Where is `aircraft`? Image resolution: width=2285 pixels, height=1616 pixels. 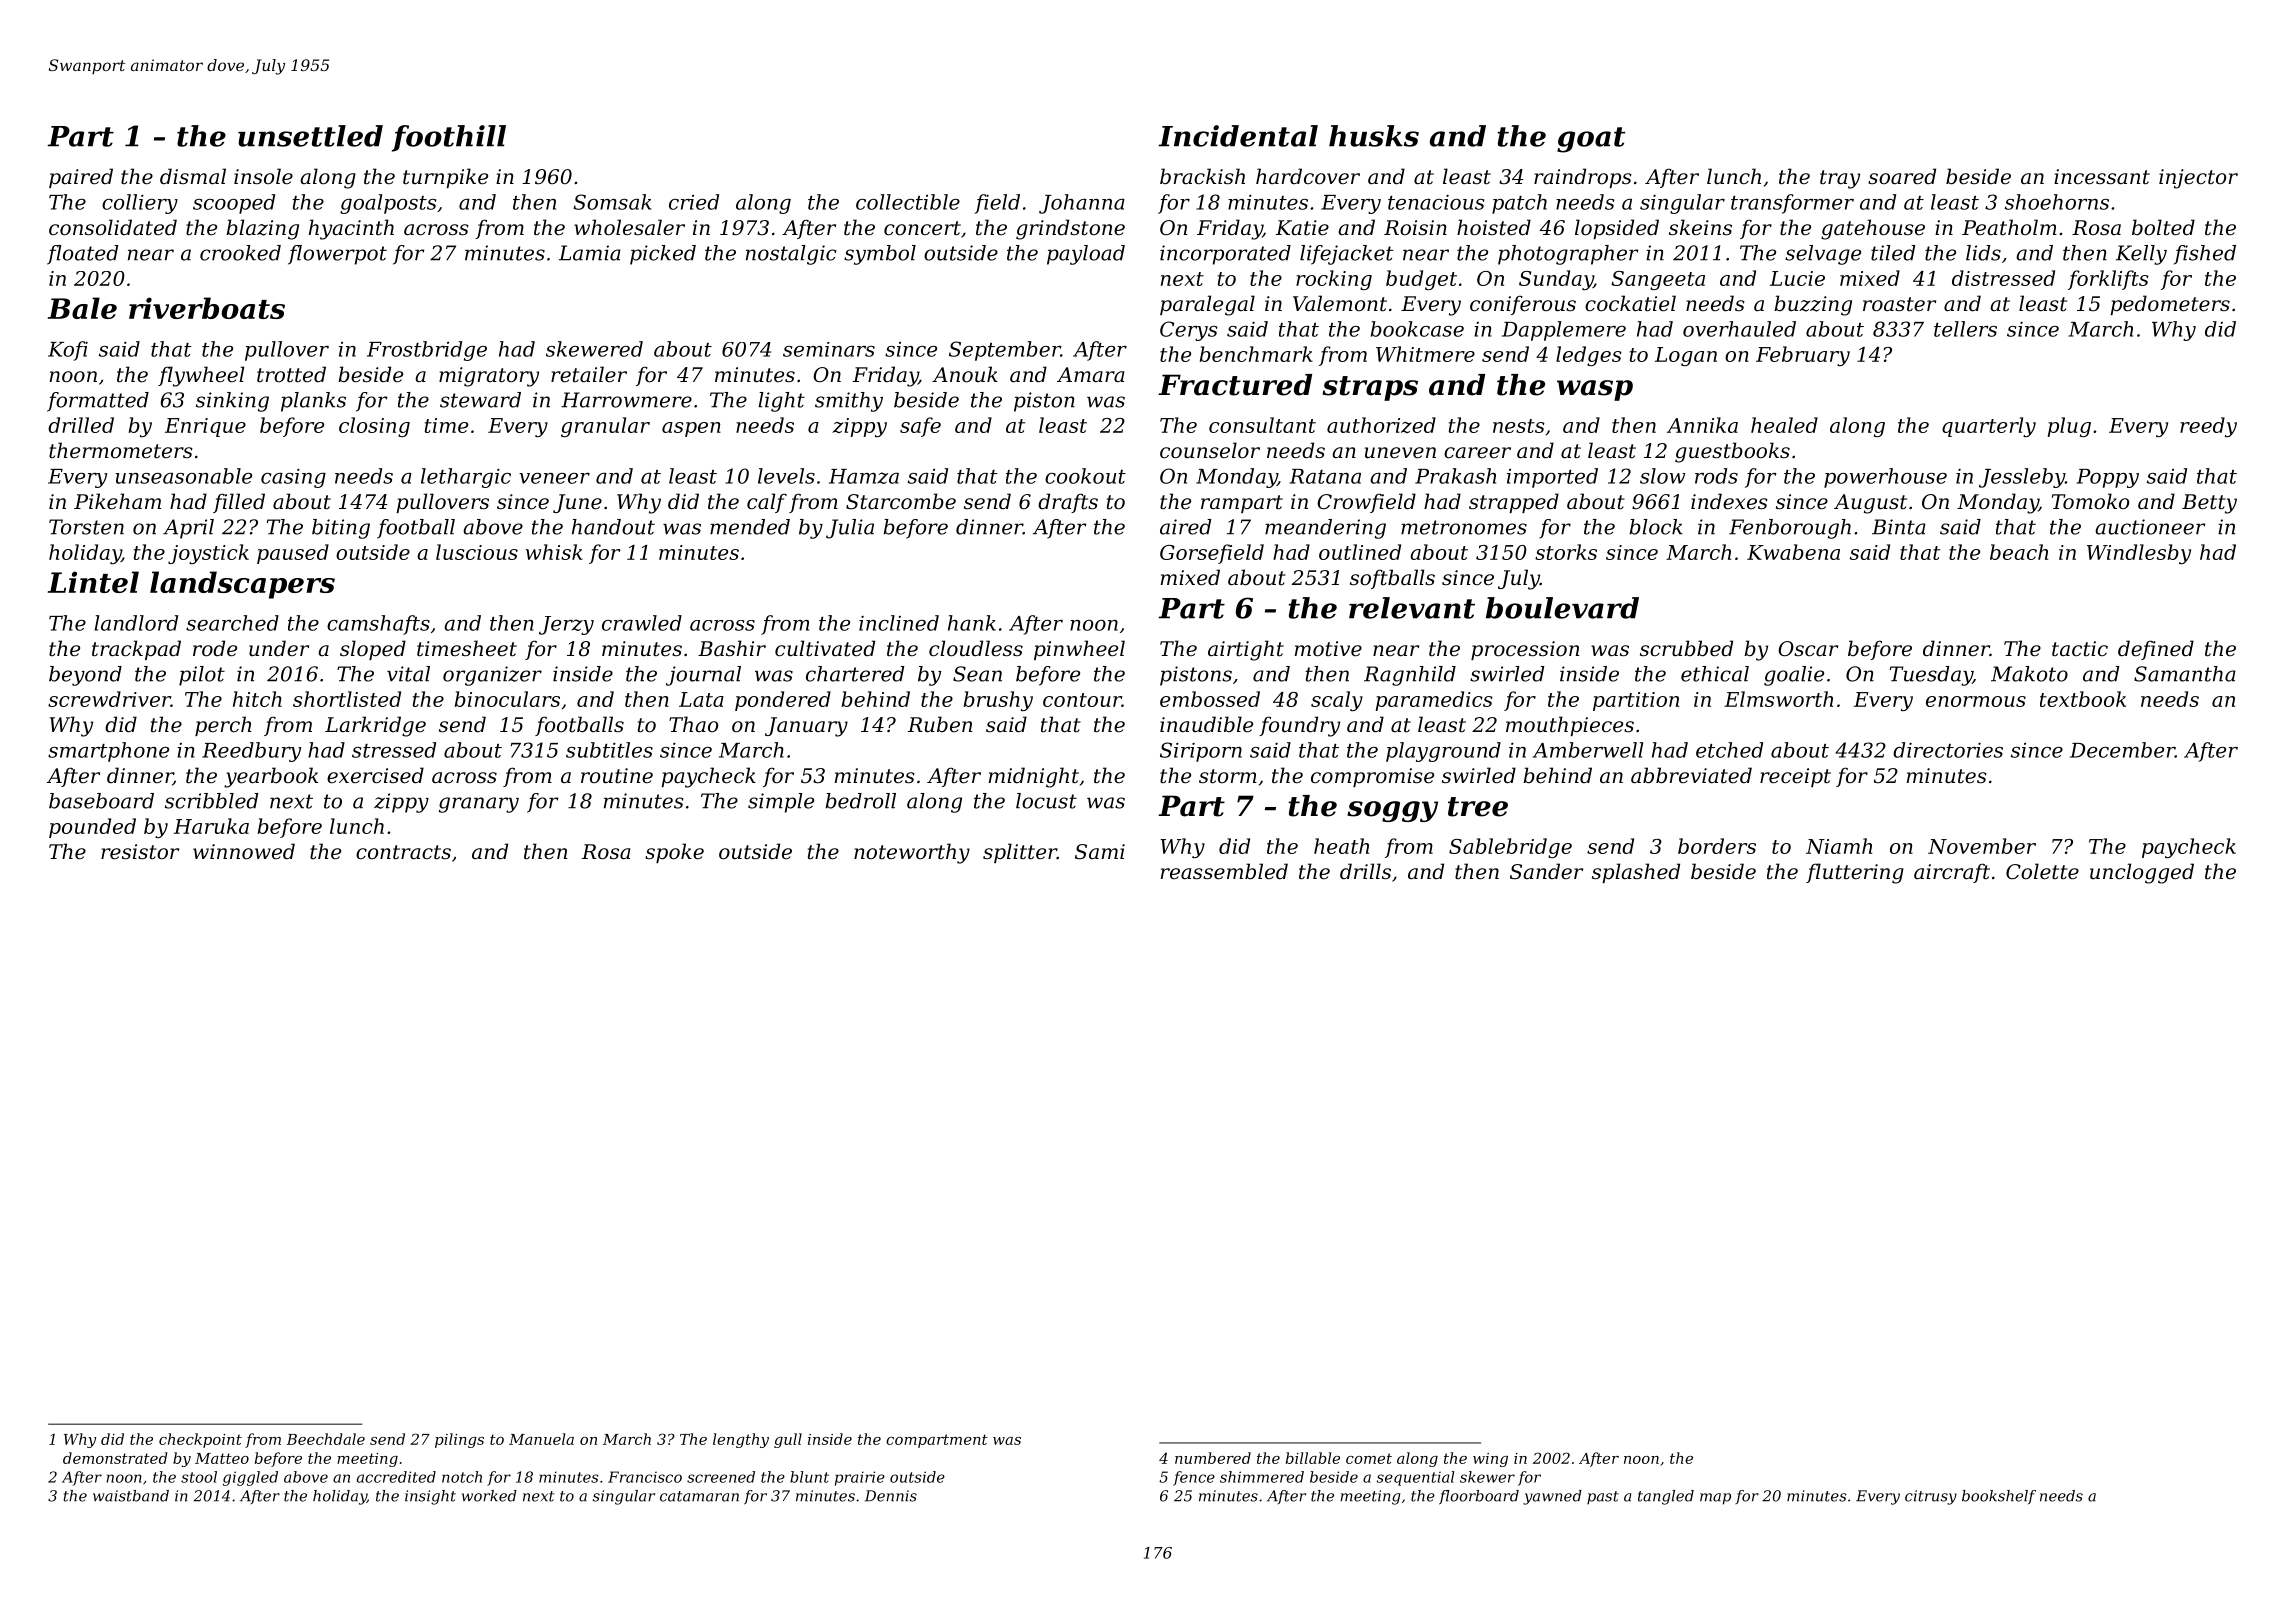 aircraft is located at coordinates (1952, 873).
